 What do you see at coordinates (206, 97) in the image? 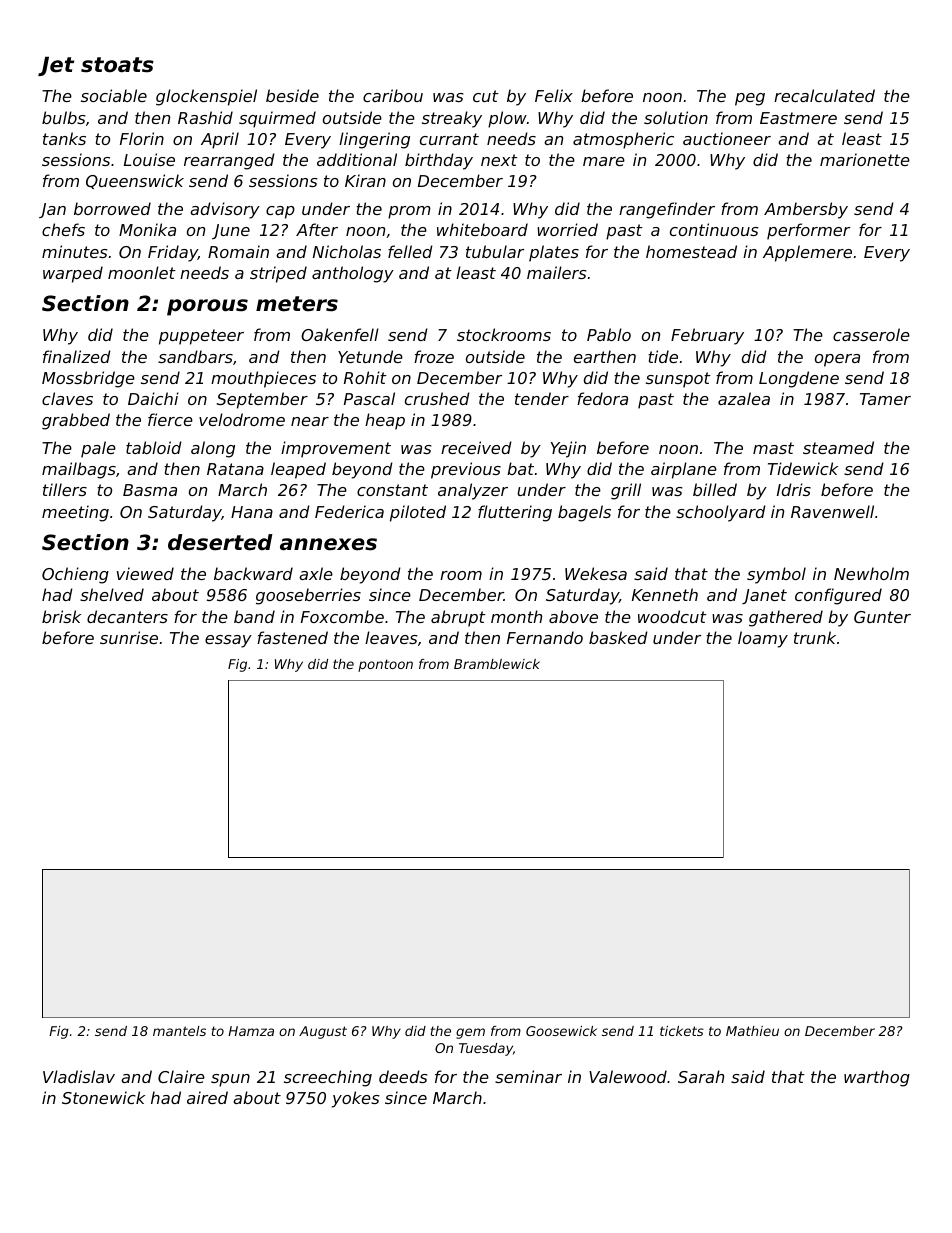
I see `glockenspiel` at bounding box center [206, 97].
